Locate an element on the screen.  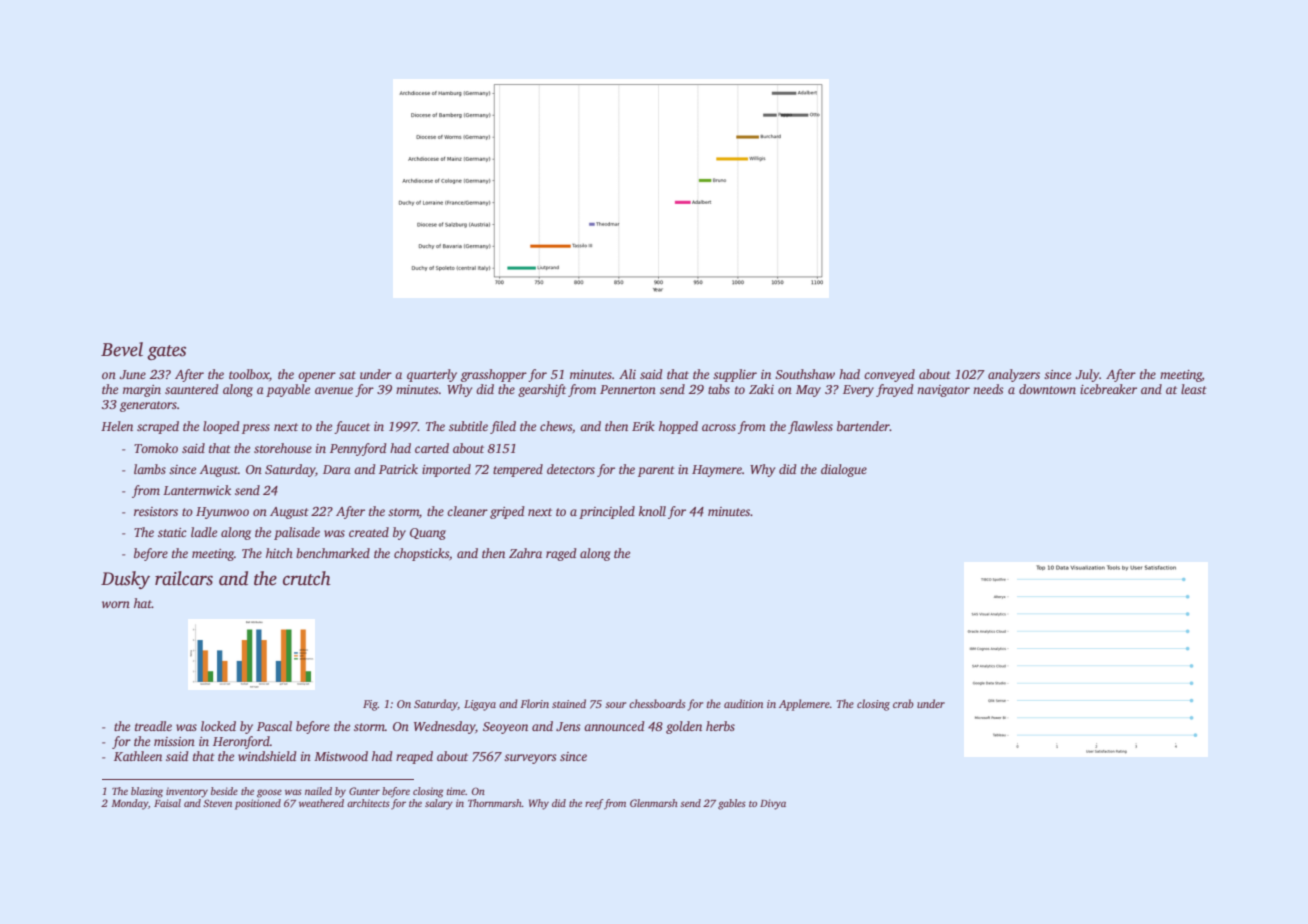
worn is located at coordinates (116, 604).
